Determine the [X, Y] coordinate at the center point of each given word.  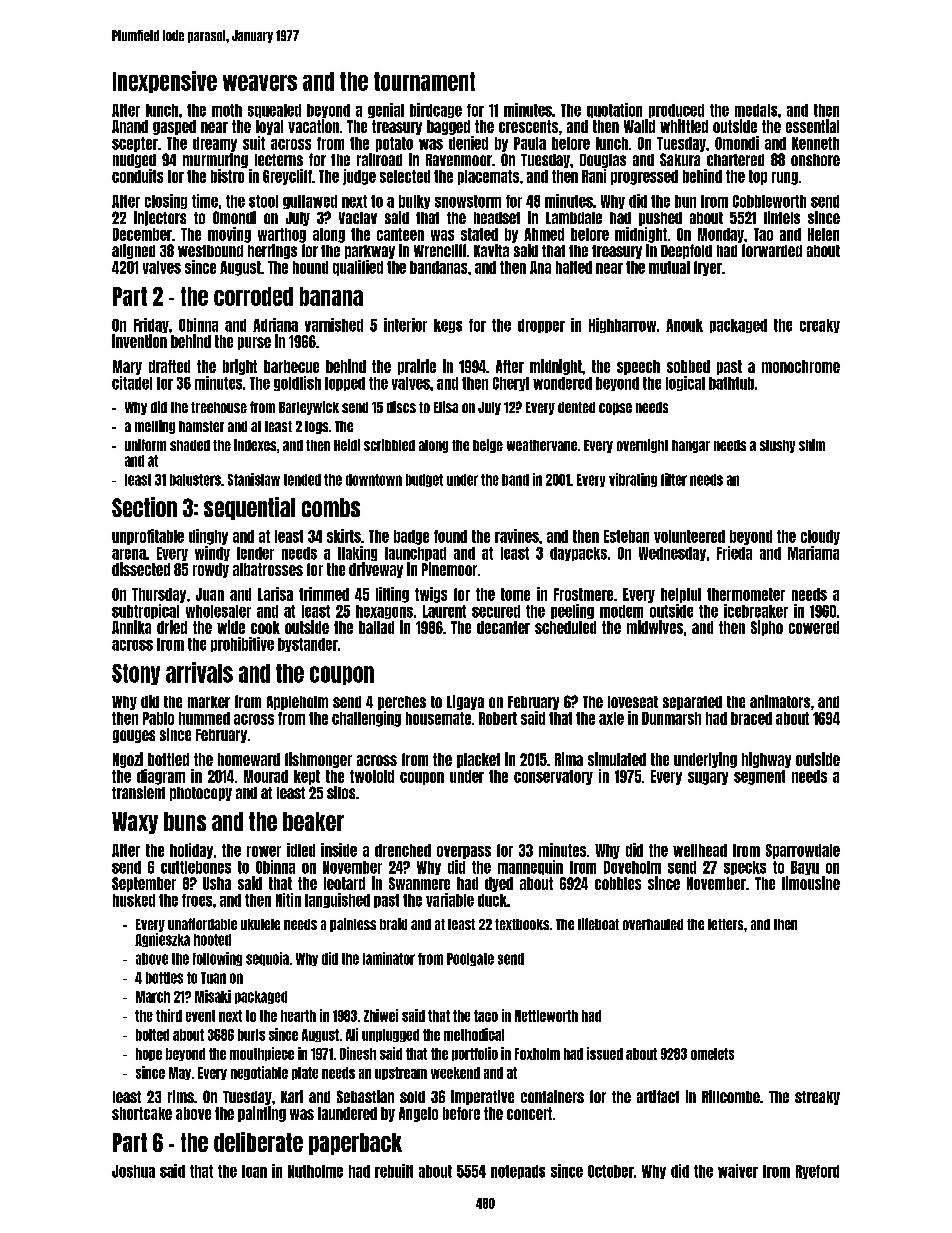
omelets [712, 1054]
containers [552, 1096]
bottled [168, 759]
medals [756, 110]
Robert [498, 718]
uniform [145, 445]
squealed [274, 111]
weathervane [542, 445]
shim [812, 445]
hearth [298, 1016]
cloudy [820, 537]
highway [766, 760]
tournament [424, 81]
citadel [132, 383]
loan [254, 1171]
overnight [642, 446]
